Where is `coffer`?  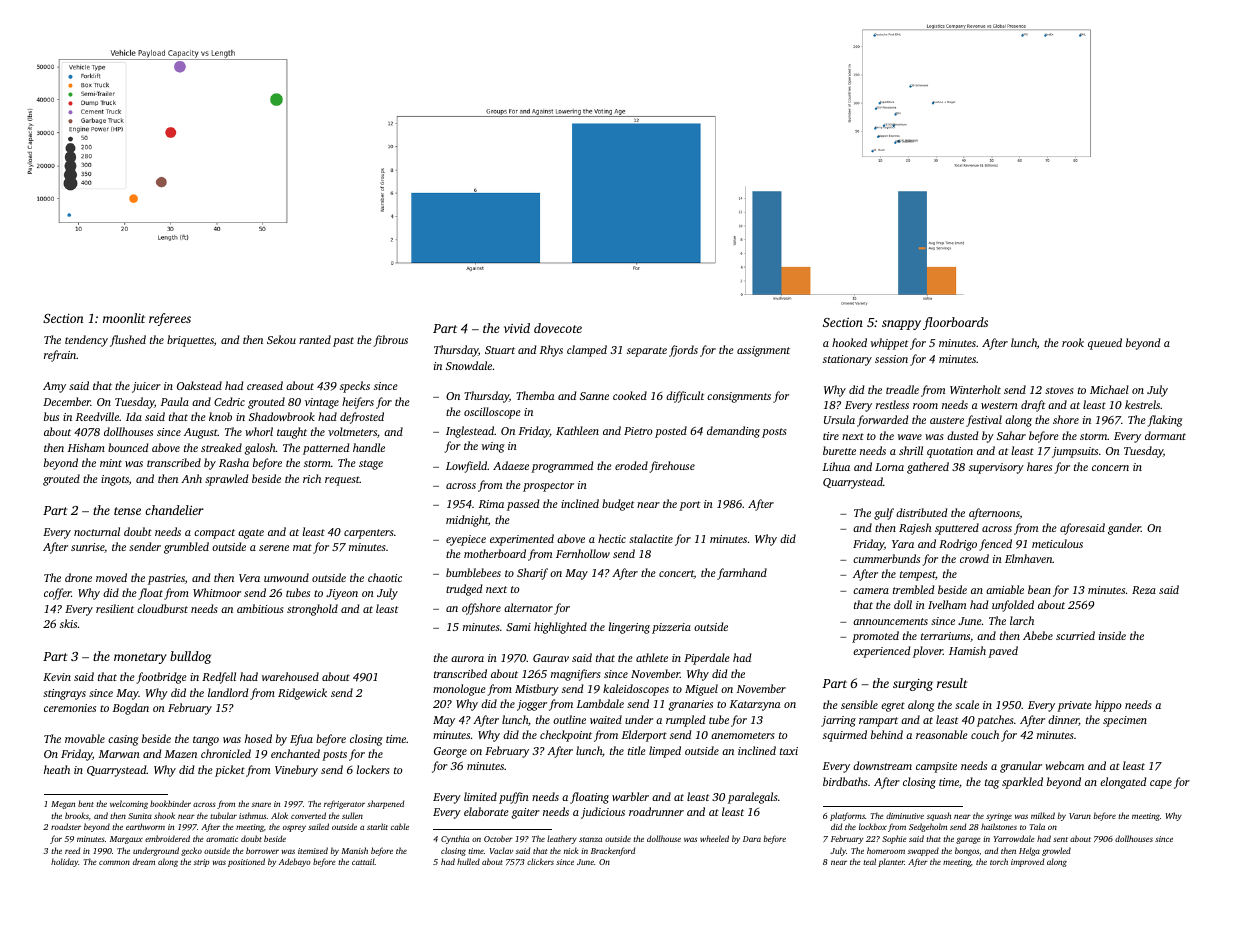
coffer is located at coordinates (57, 594).
